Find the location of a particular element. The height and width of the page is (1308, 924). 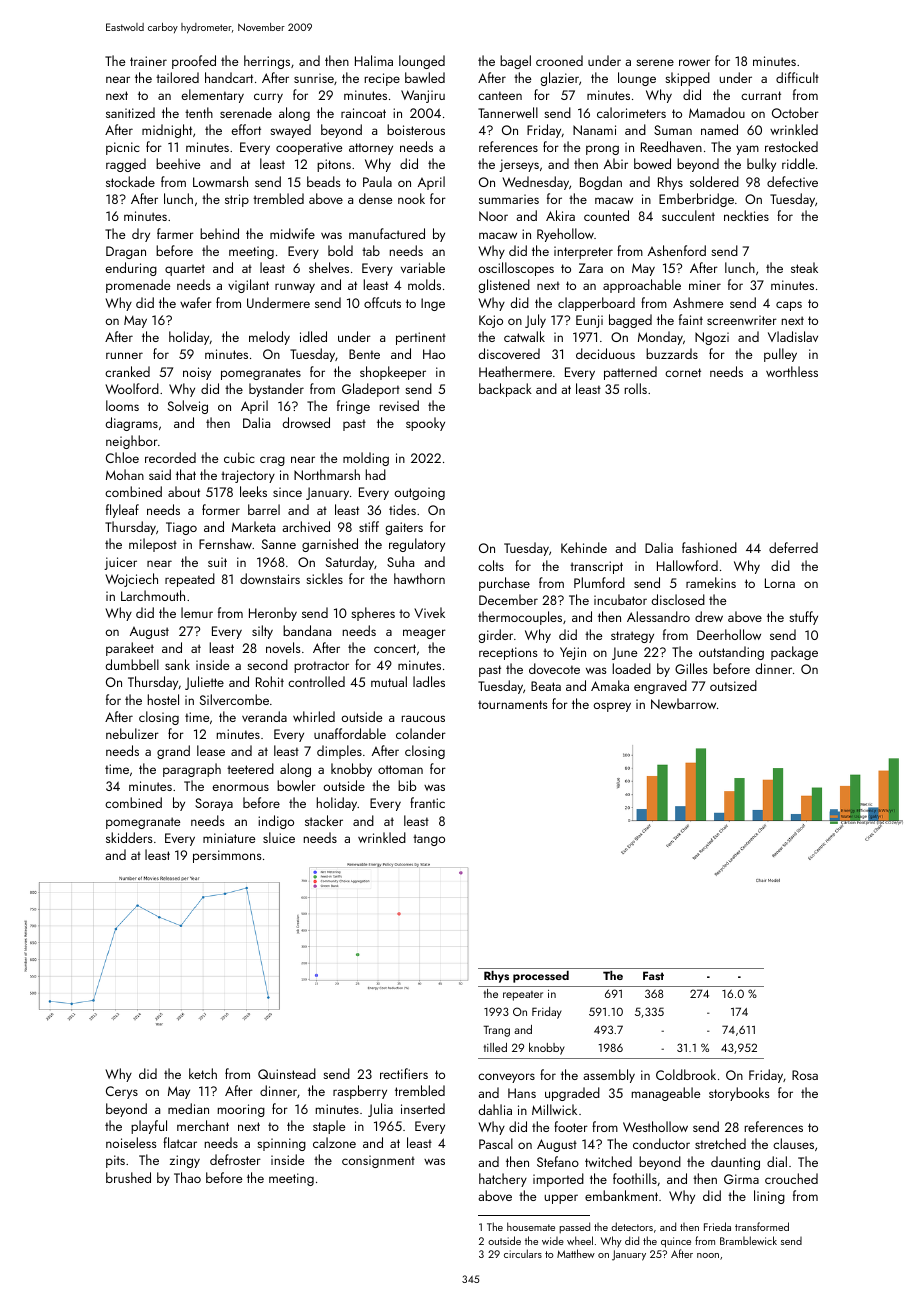

crooned is located at coordinates (559, 60).
